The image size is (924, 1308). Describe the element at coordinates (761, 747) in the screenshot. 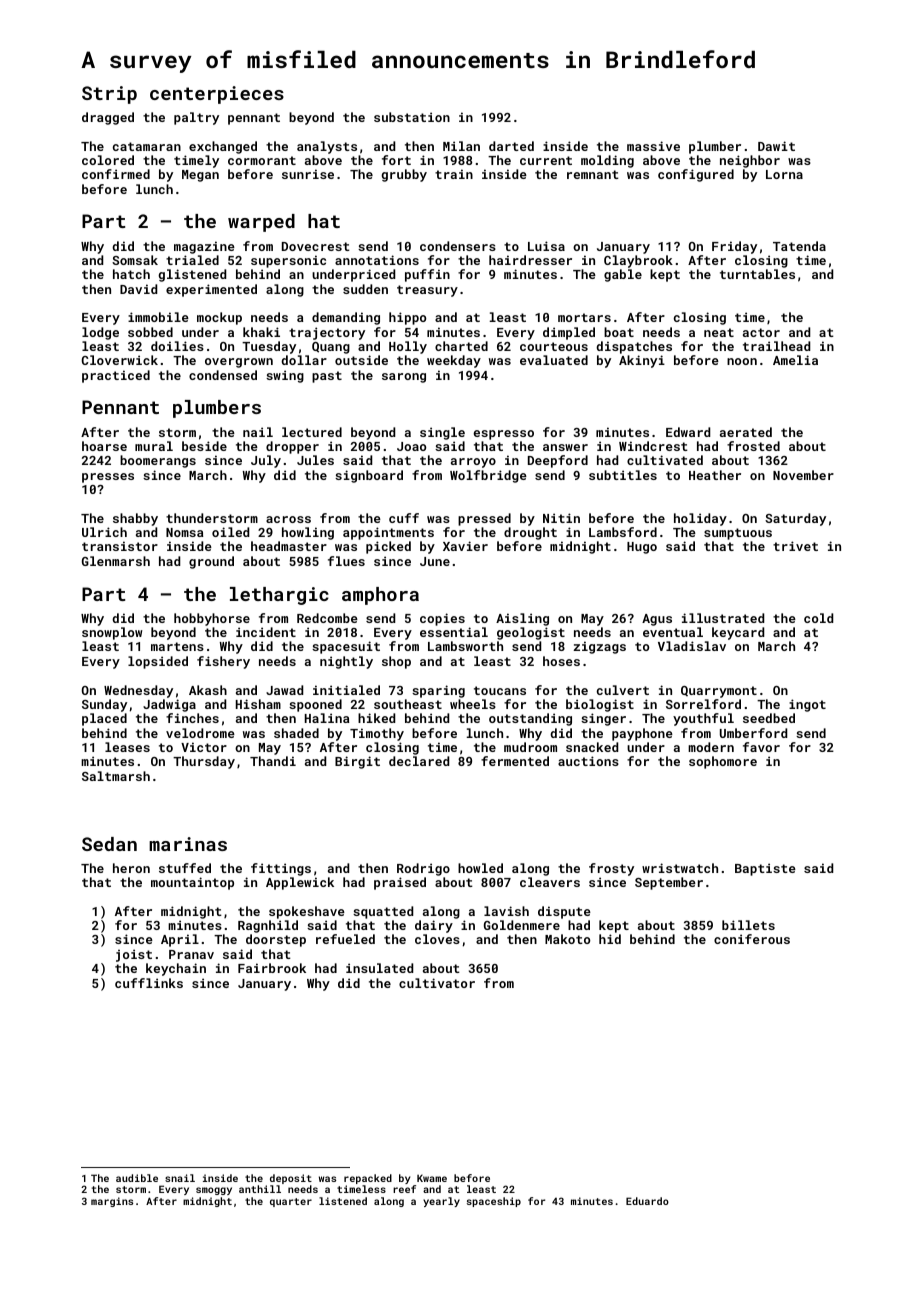

I see `favor` at that location.
